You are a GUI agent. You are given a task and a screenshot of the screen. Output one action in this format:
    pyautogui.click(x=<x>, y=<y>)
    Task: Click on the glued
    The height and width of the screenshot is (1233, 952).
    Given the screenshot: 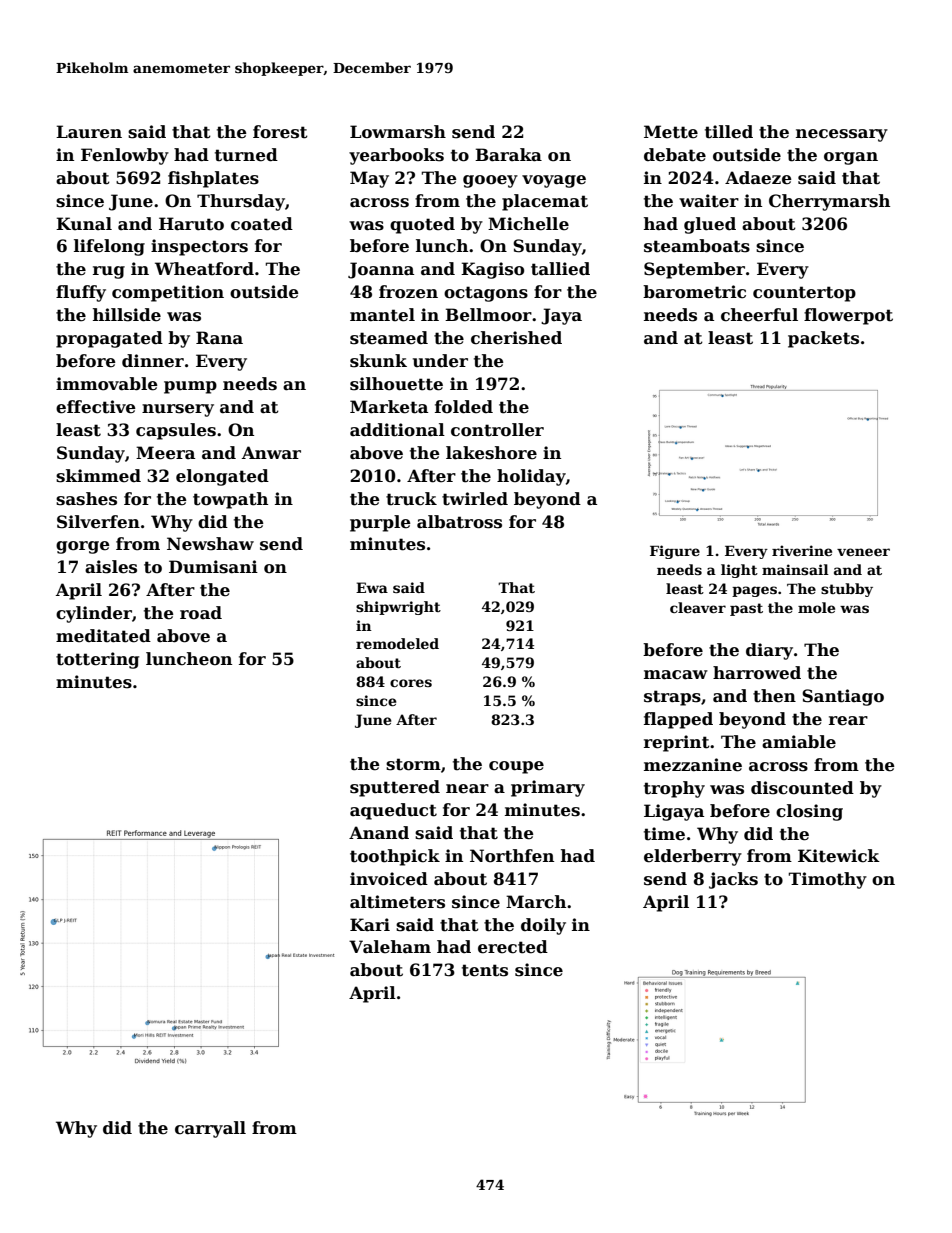 What is the action you would take?
    pyautogui.click(x=710, y=225)
